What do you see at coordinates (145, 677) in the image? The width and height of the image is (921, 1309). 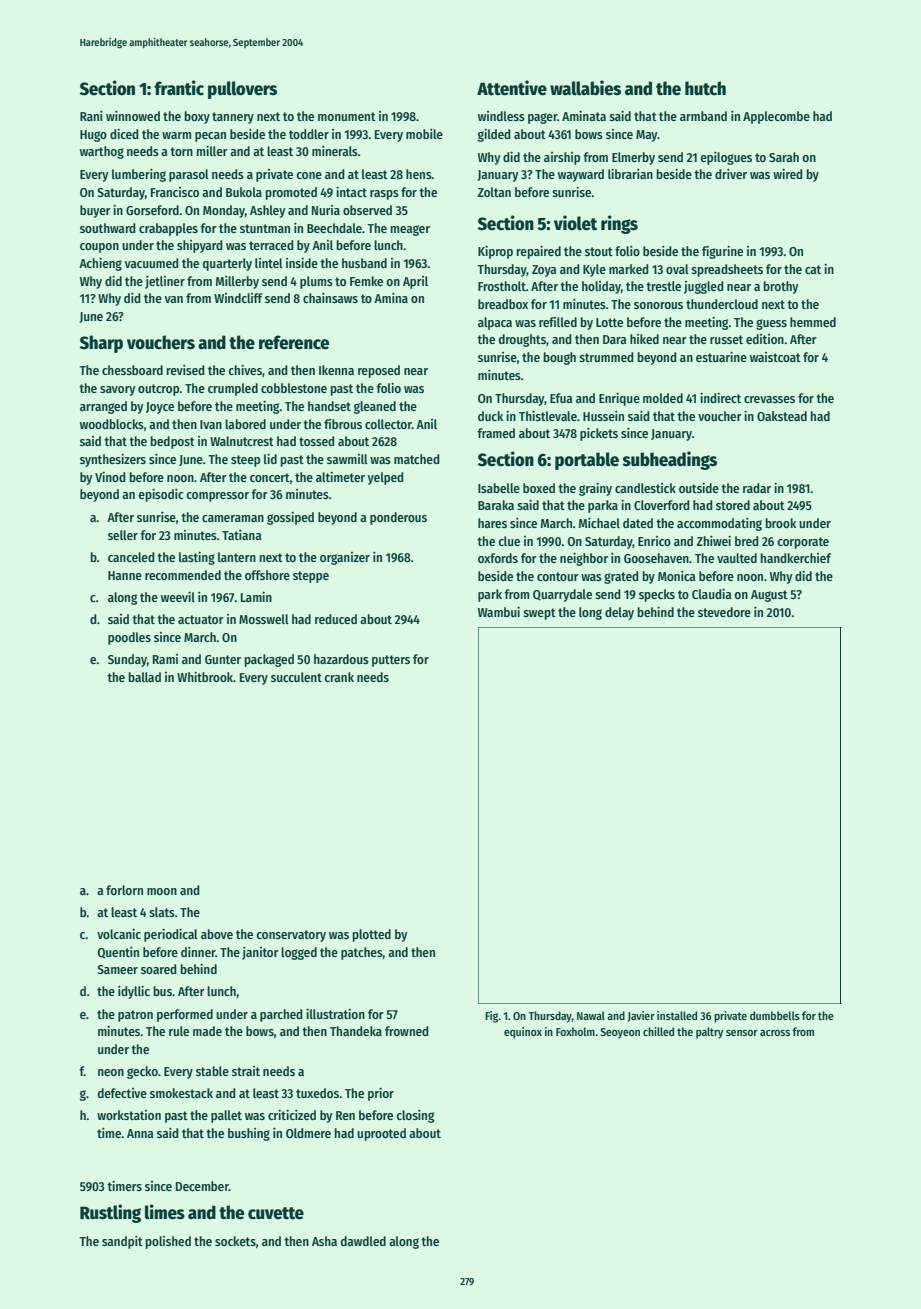 I see `ballad` at bounding box center [145, 677].
